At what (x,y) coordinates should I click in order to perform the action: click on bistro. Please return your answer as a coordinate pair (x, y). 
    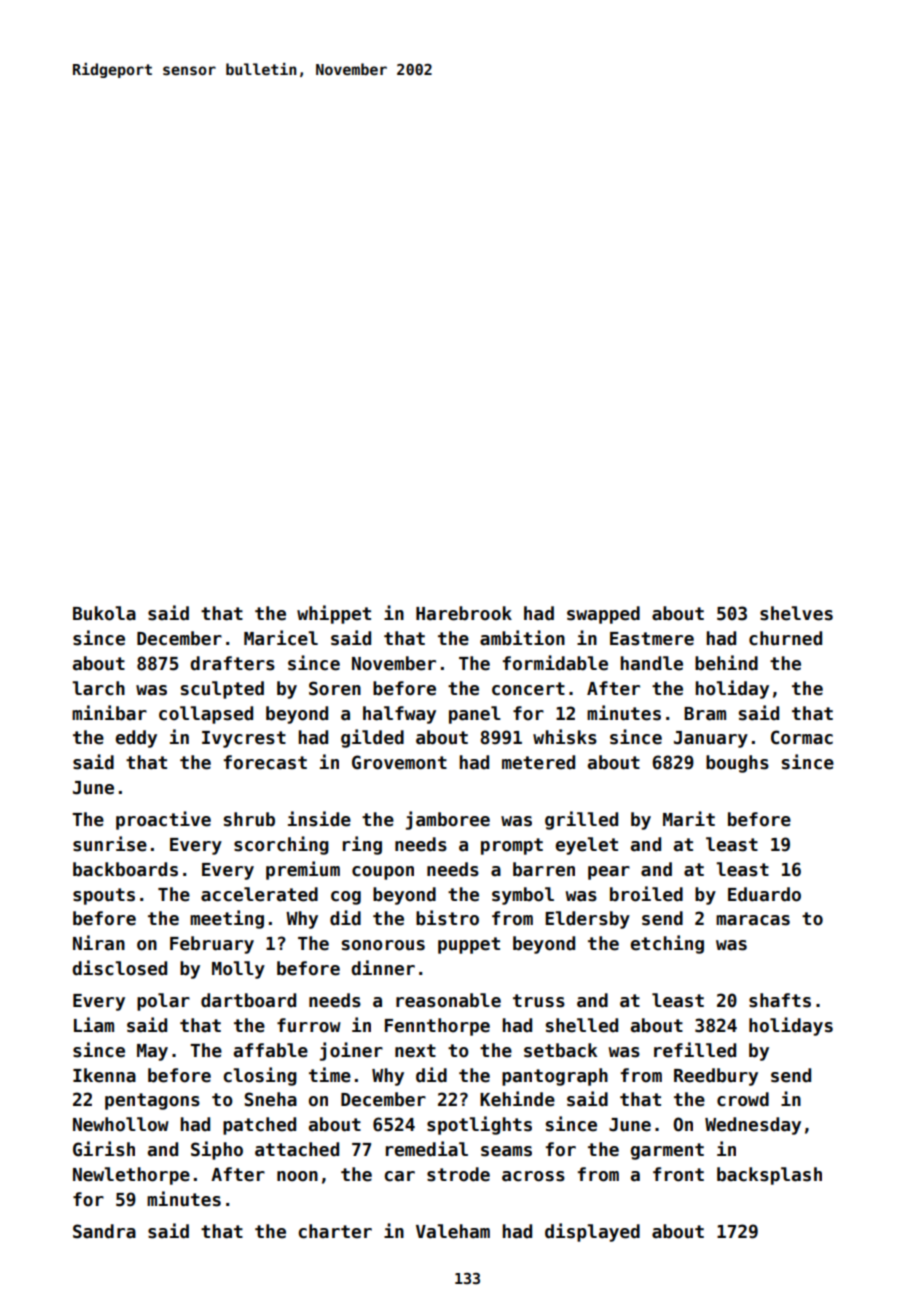
    Looking at the image, I should click on (447, 918).
